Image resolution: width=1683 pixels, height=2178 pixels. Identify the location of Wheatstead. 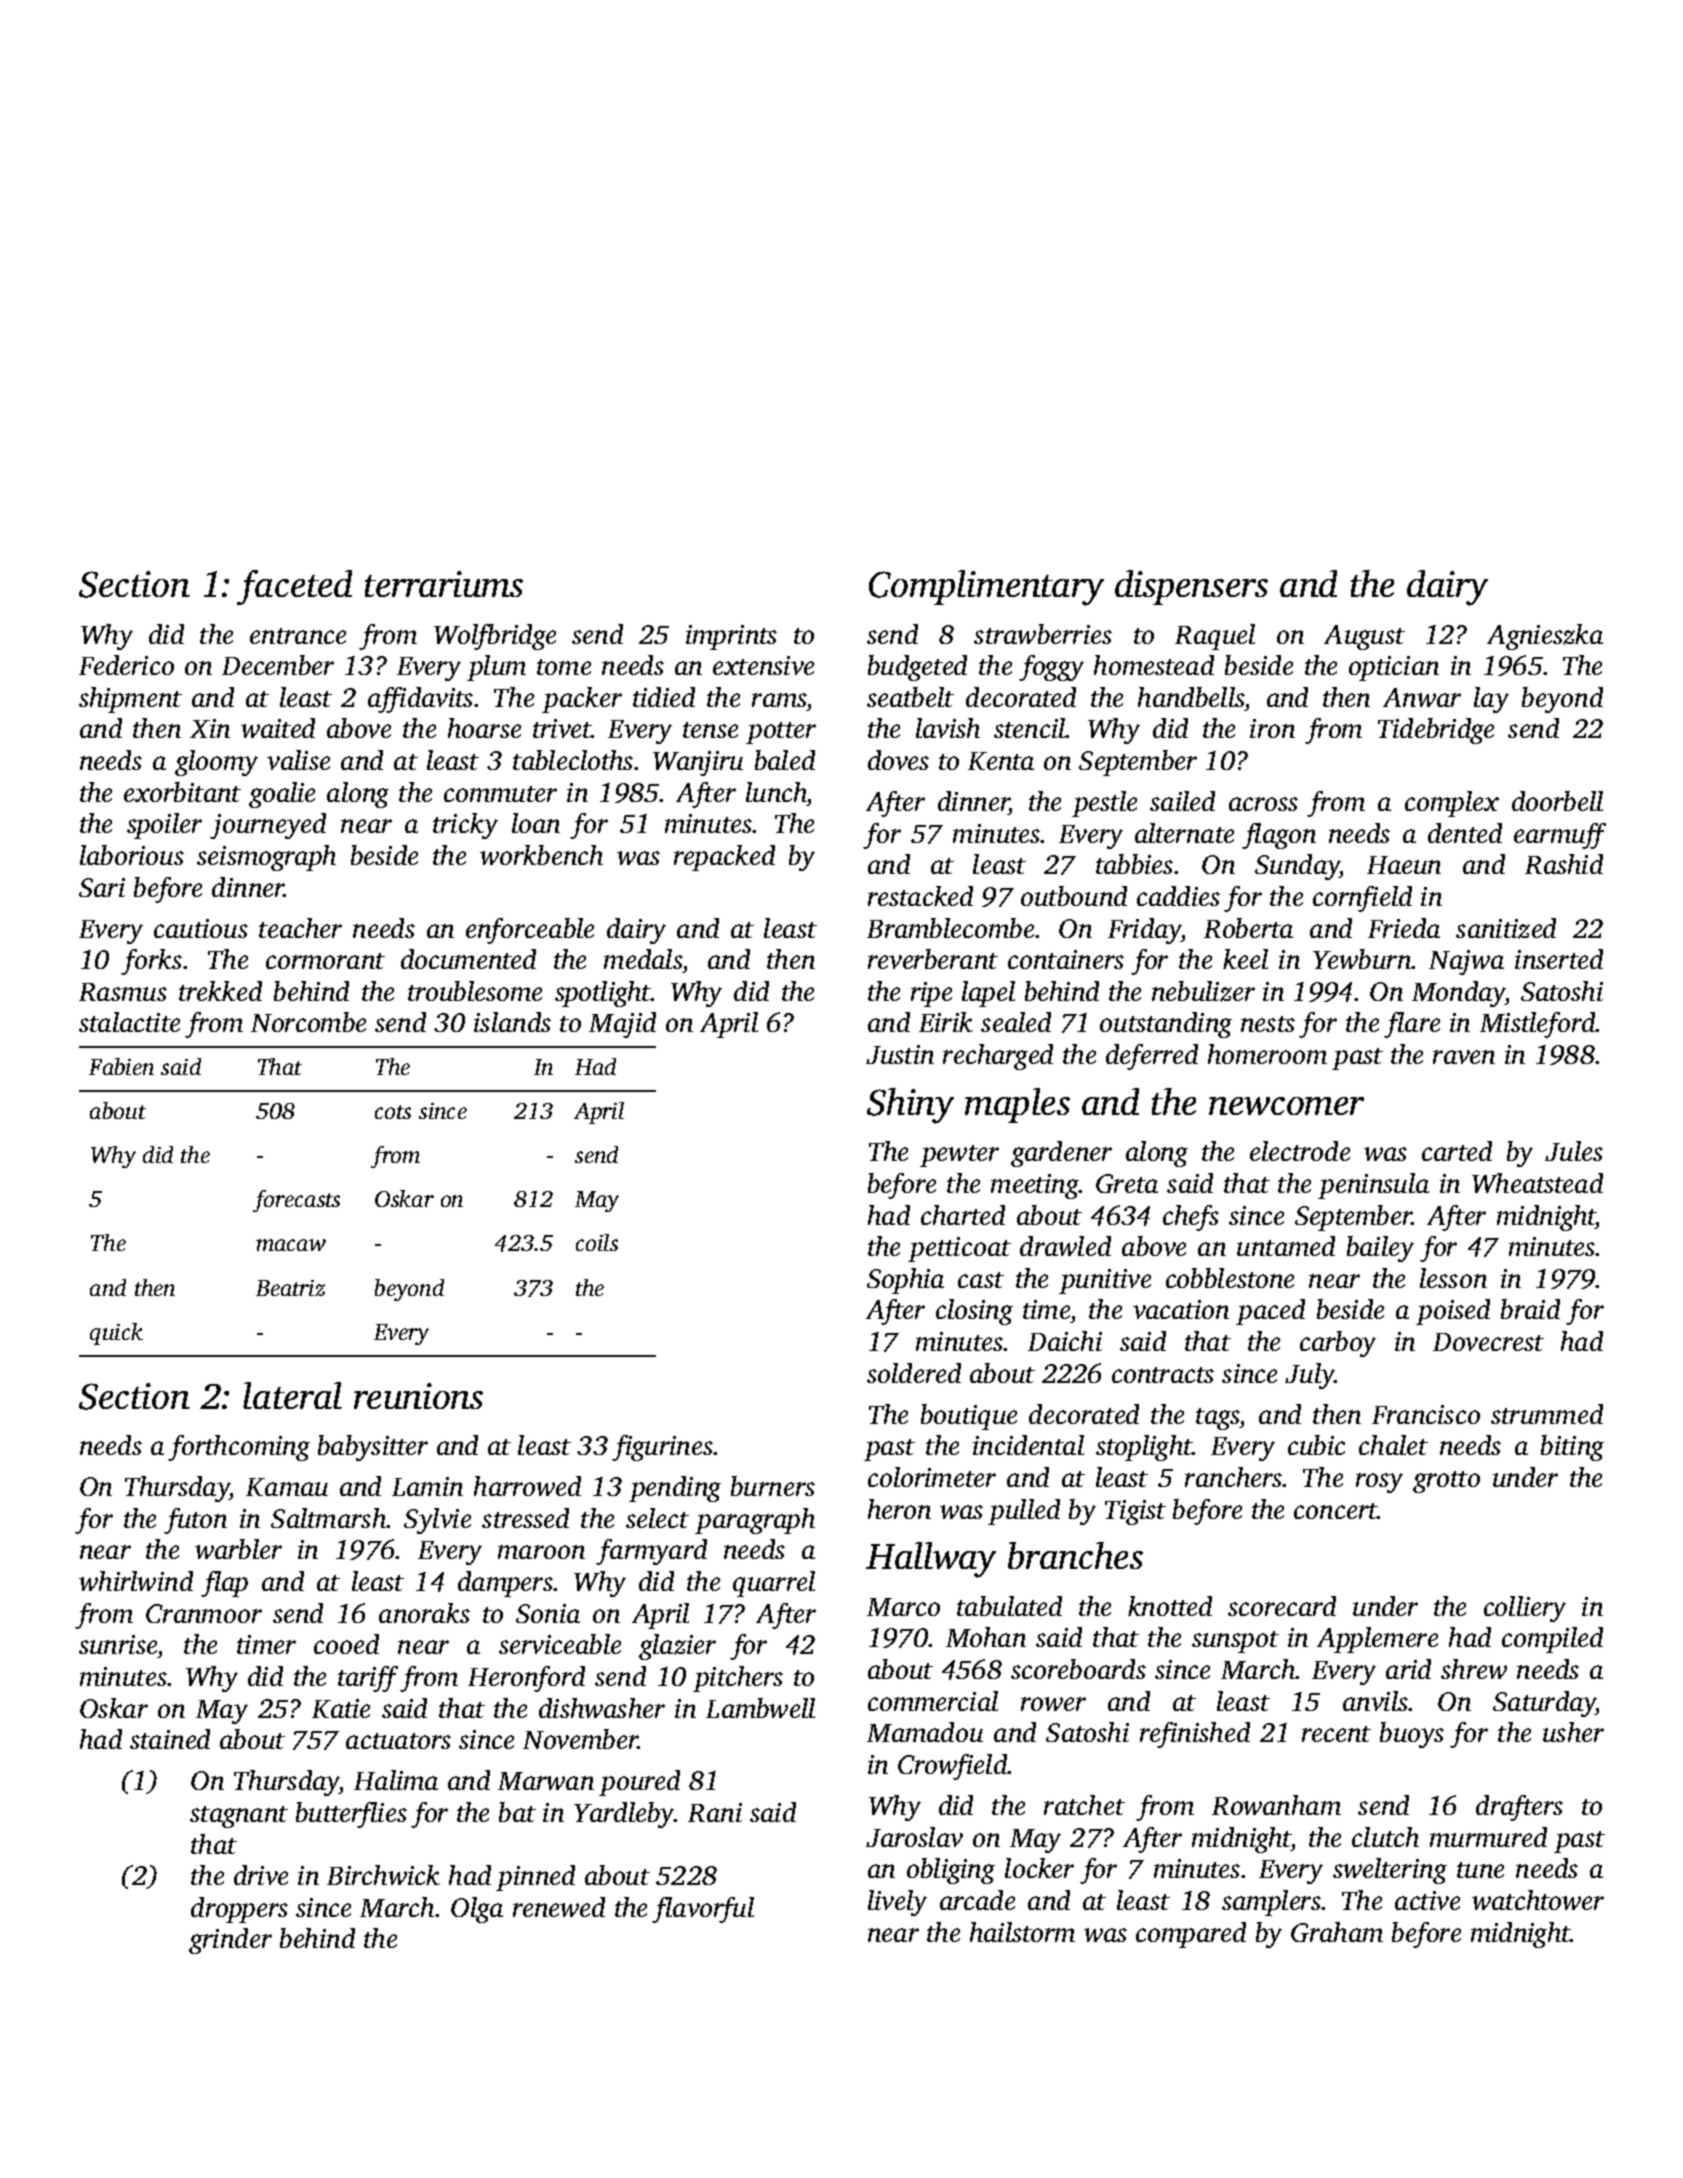
(1537, 1183).
